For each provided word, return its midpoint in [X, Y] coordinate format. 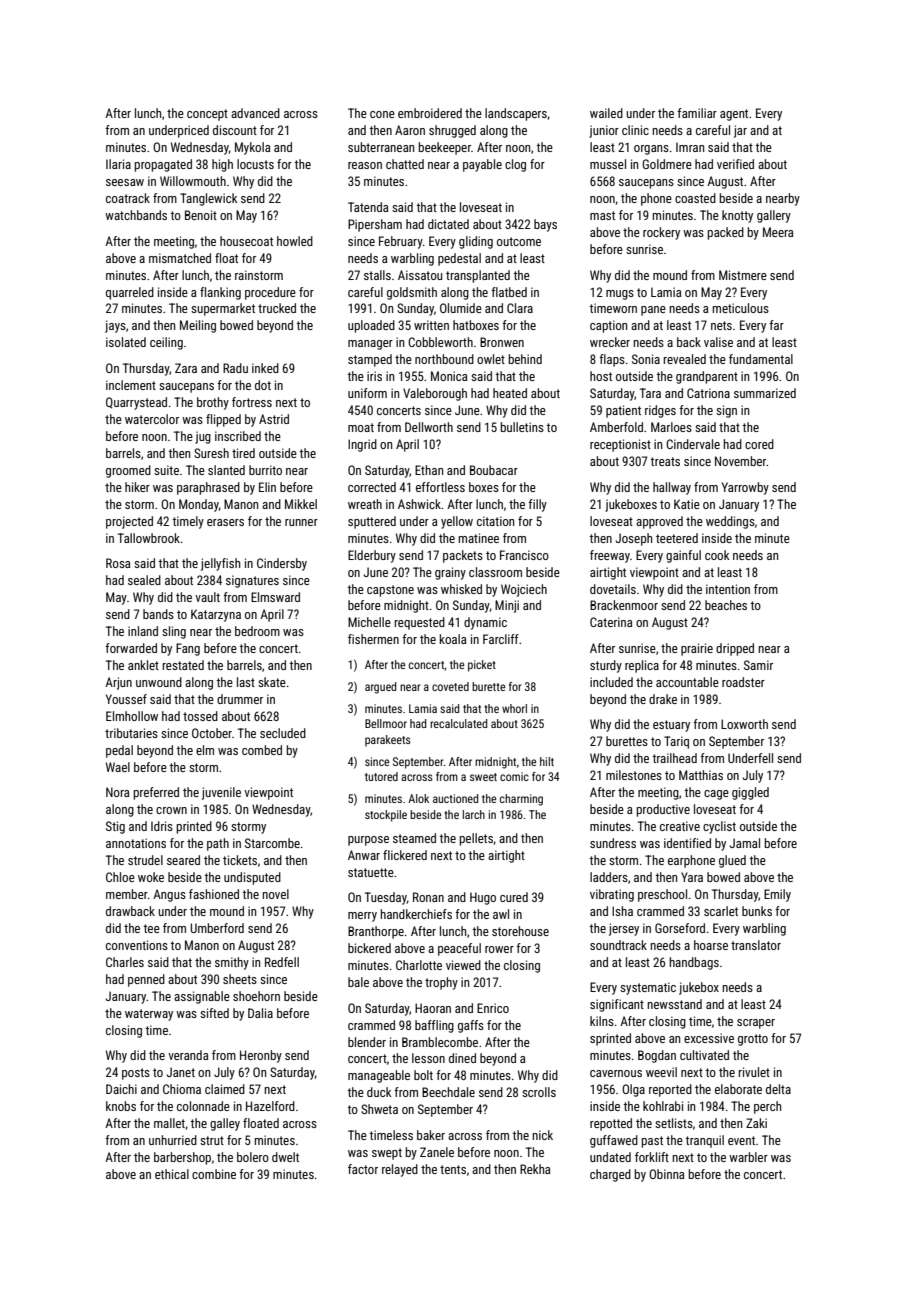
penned [146, 980]
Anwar [364, 855]
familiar [697, 113]
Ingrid [362, 445]
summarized [765, 393]
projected [129, 522]
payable [482, 165]
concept [207, 115]
